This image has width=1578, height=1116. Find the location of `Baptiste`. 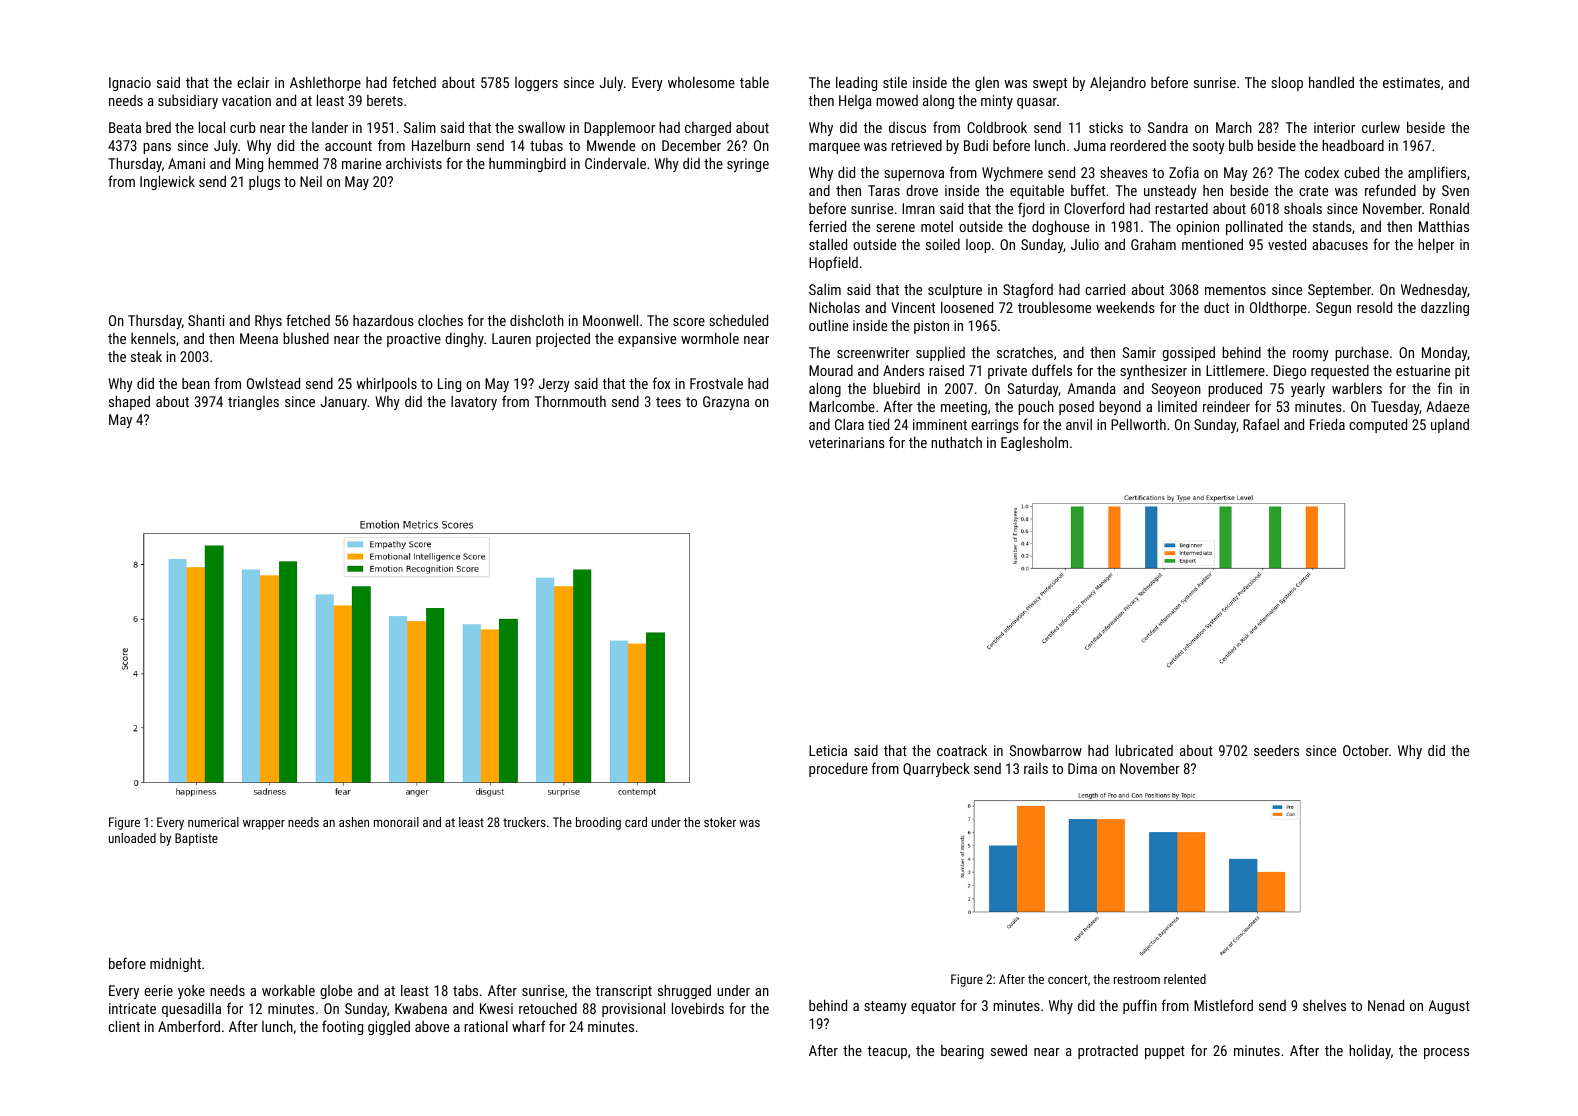

Baptiste is located at coordinates (196, 839).
